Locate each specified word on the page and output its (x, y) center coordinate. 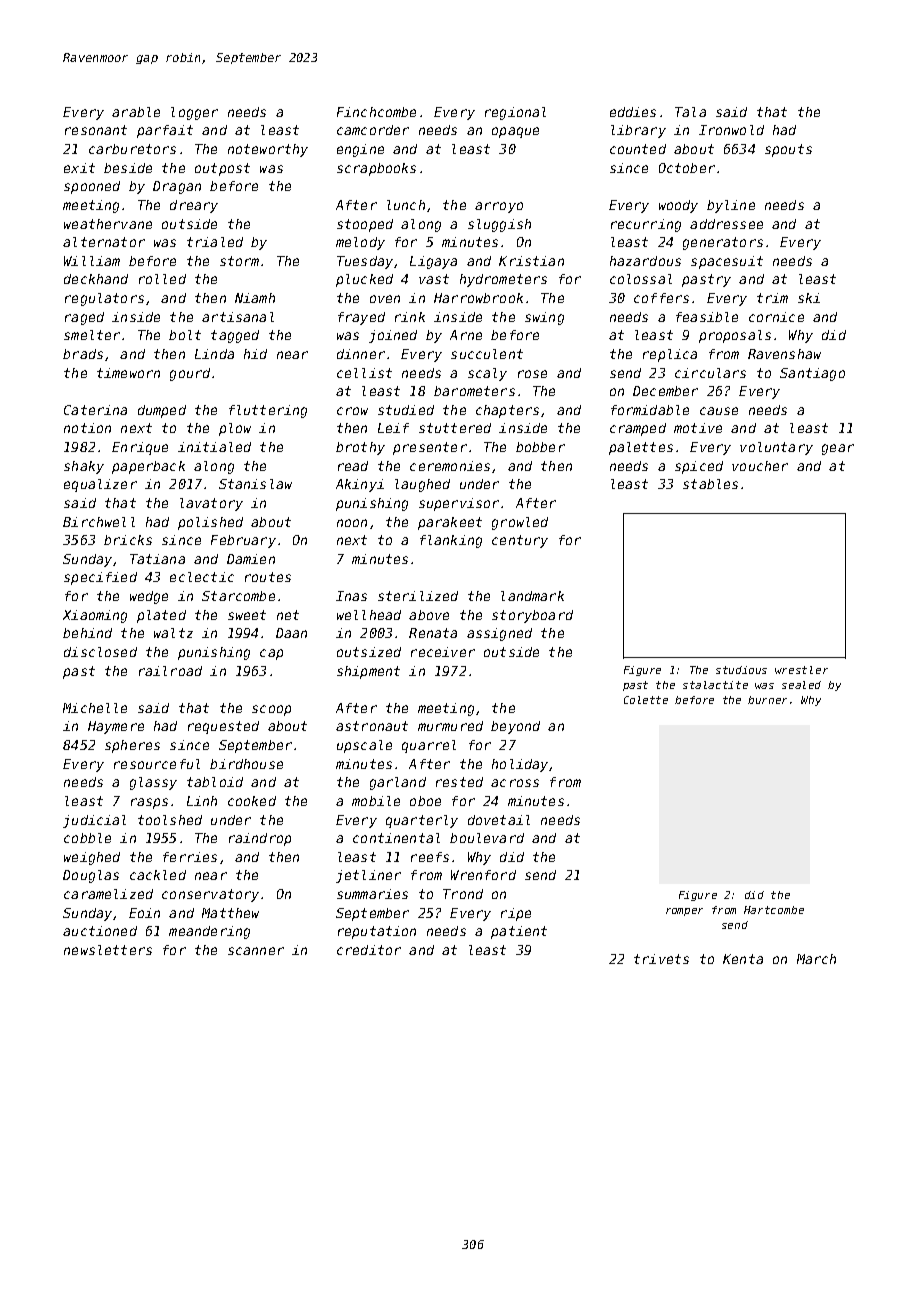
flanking (451, 541)
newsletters (108, 950)
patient (519, 932)
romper (684, 912)
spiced (699, 467)
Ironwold (731, 130)
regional (515, 113)
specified (100, 578)
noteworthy (268, 150)
